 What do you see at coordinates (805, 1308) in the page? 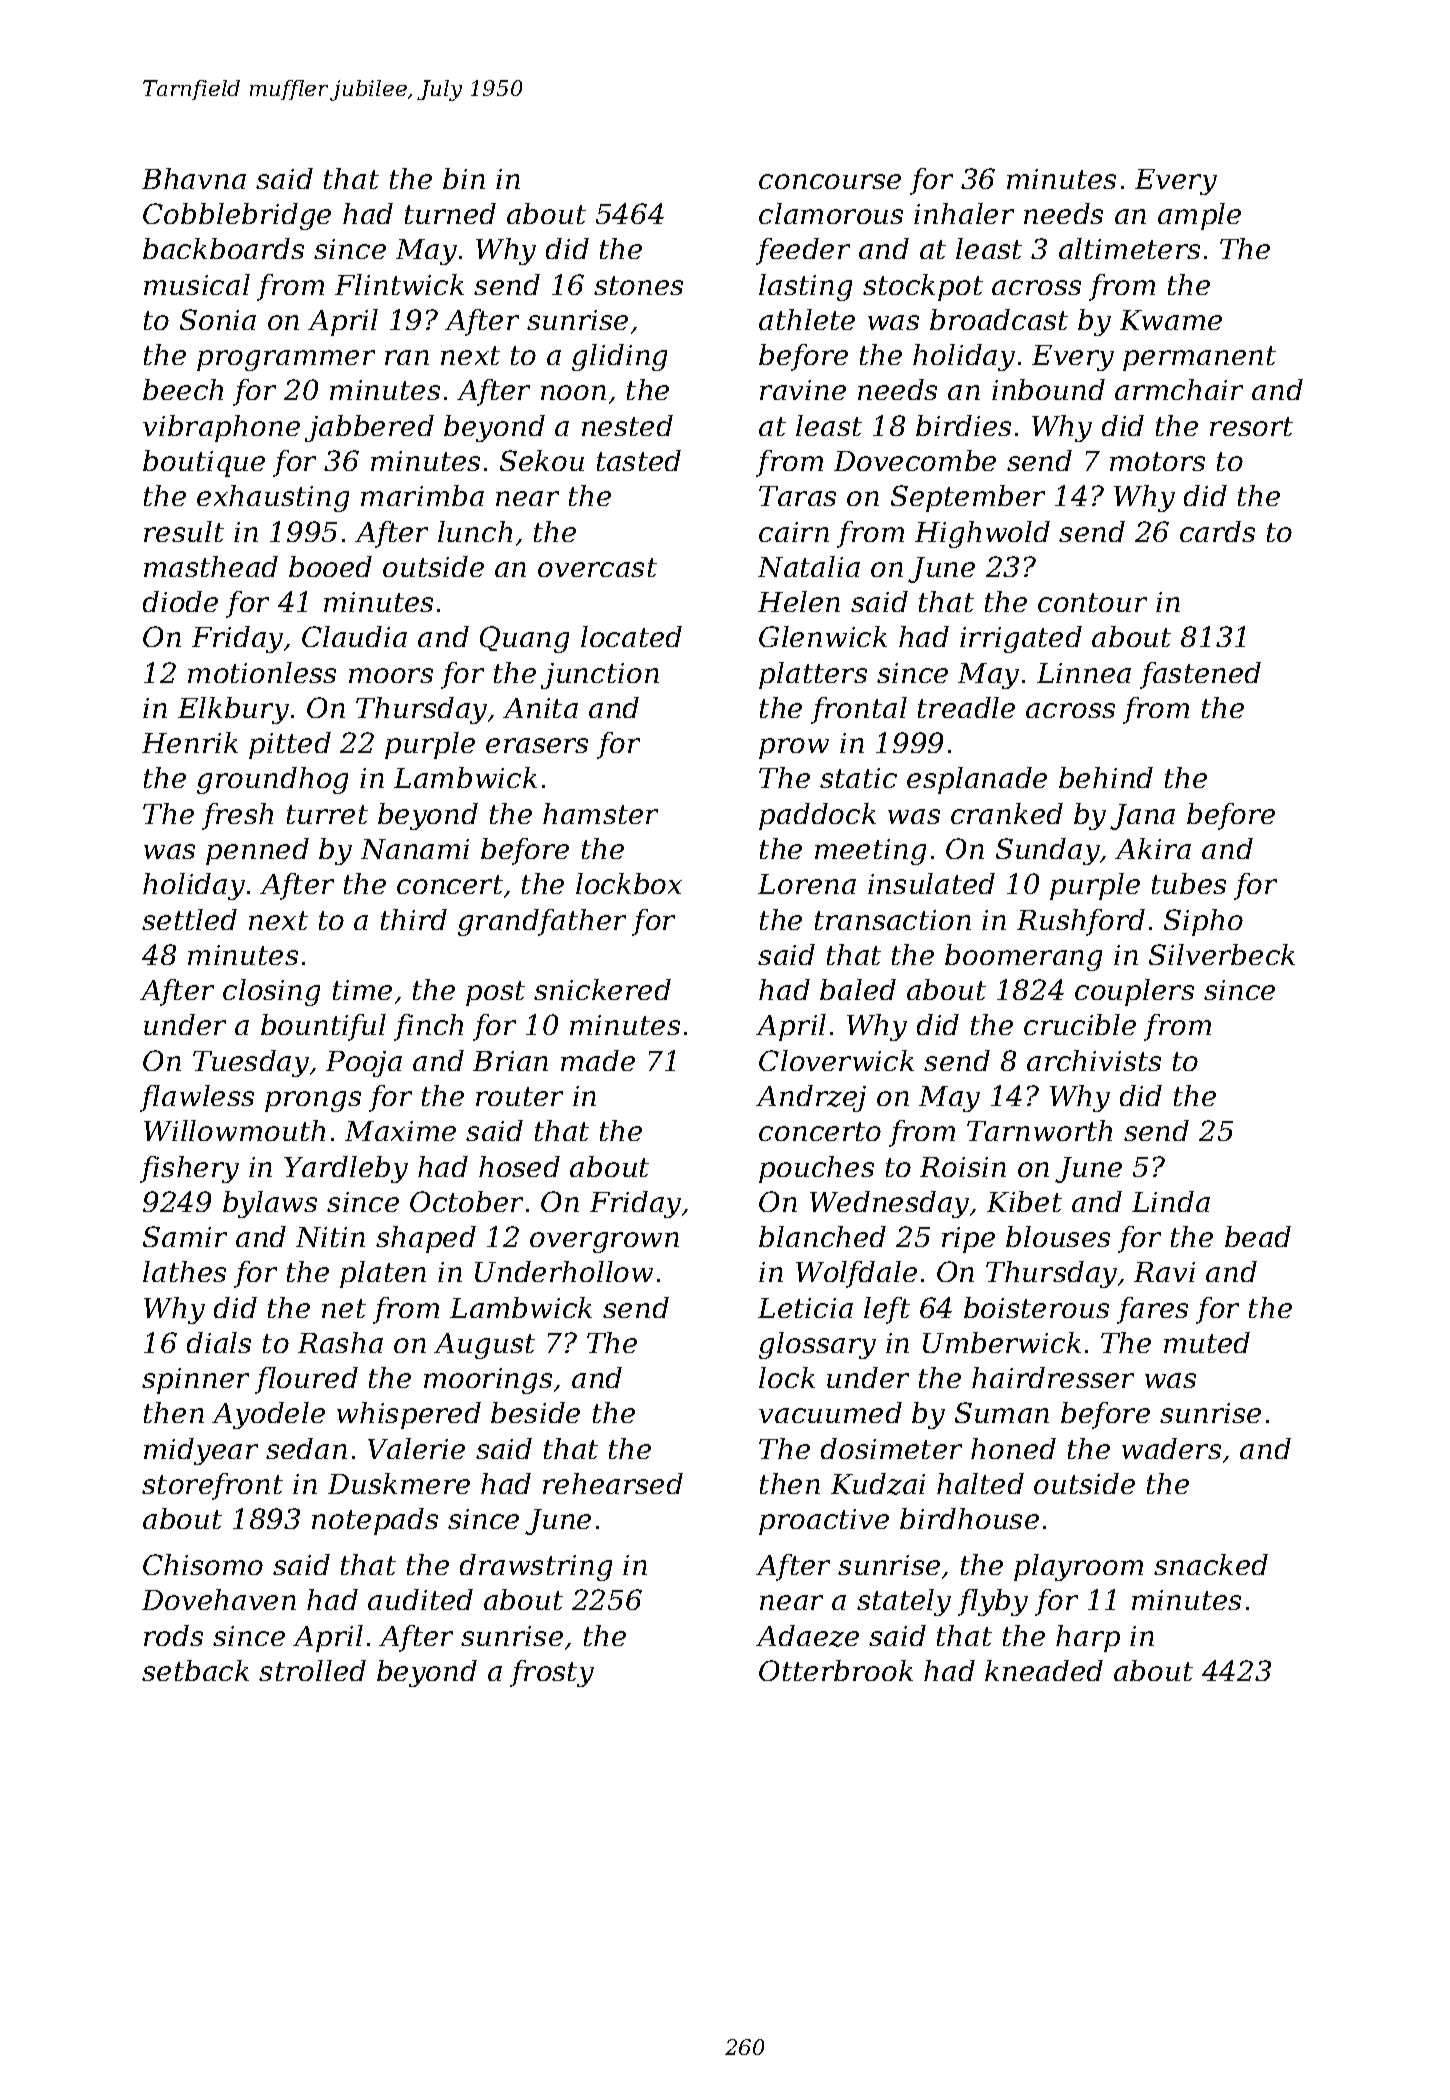
I see `Leticia` at bounding box center [805, 1308].
